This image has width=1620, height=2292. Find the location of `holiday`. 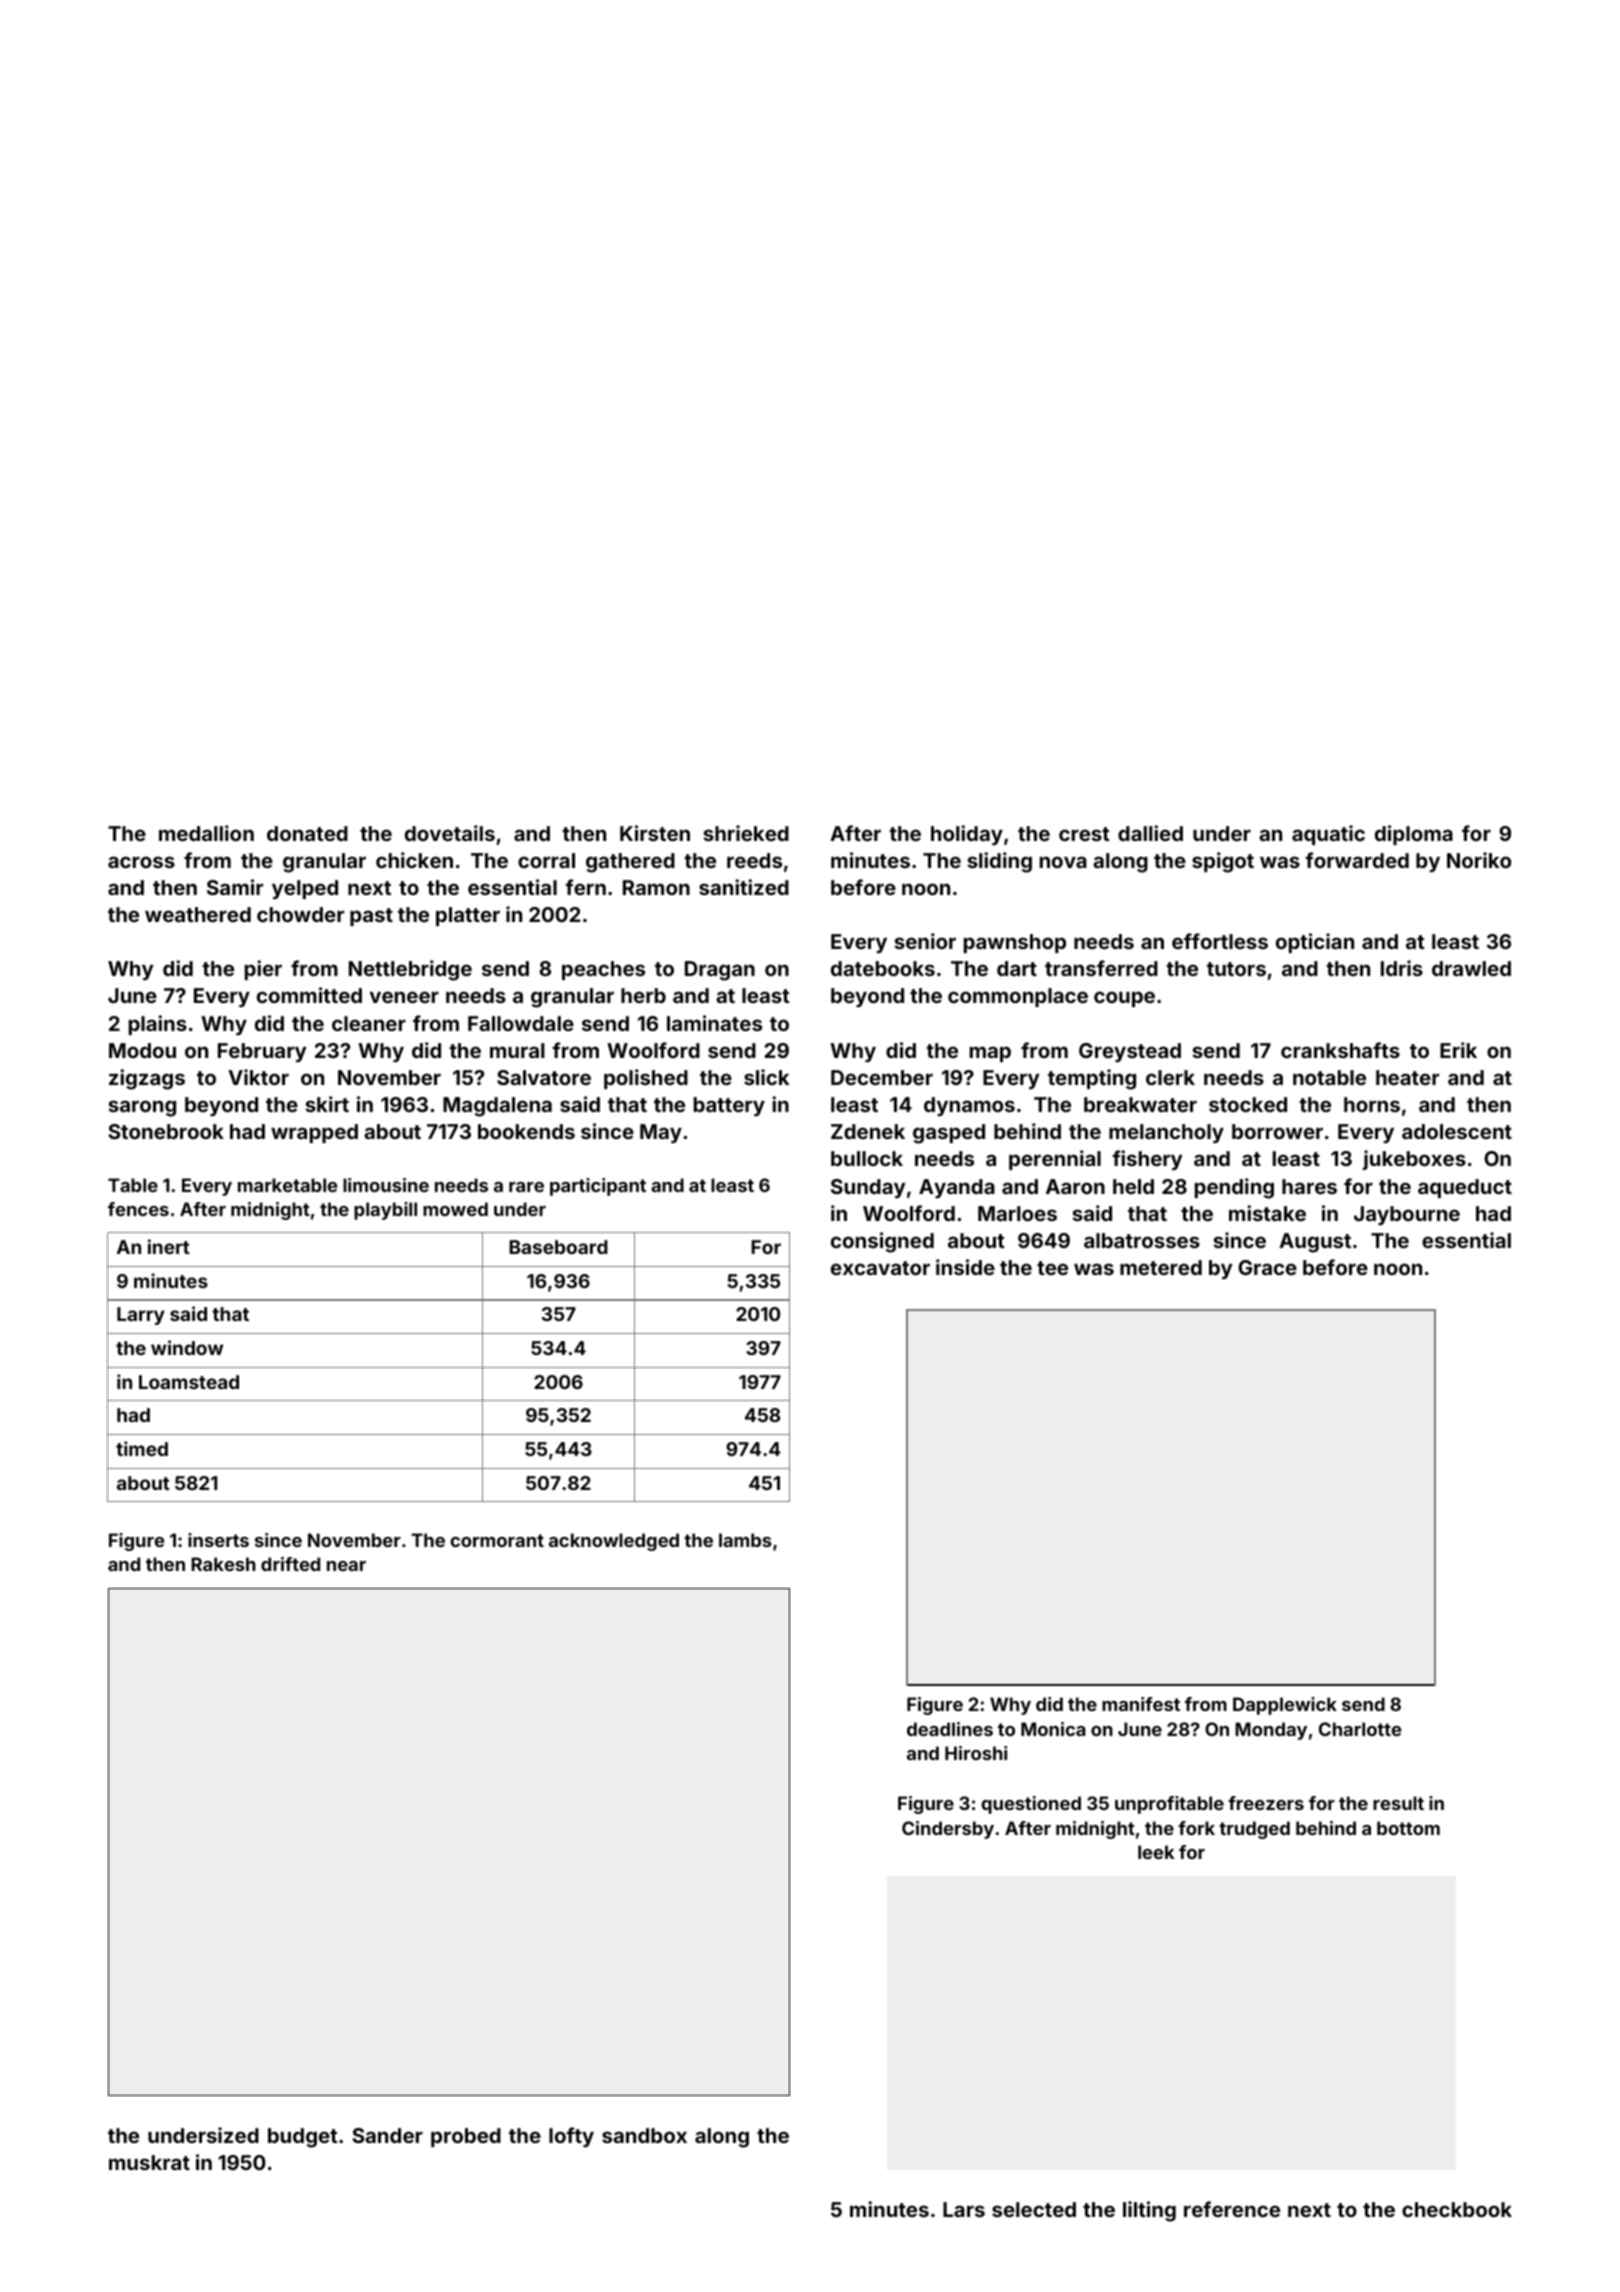

holiday is located at coordinates (967, 835).
